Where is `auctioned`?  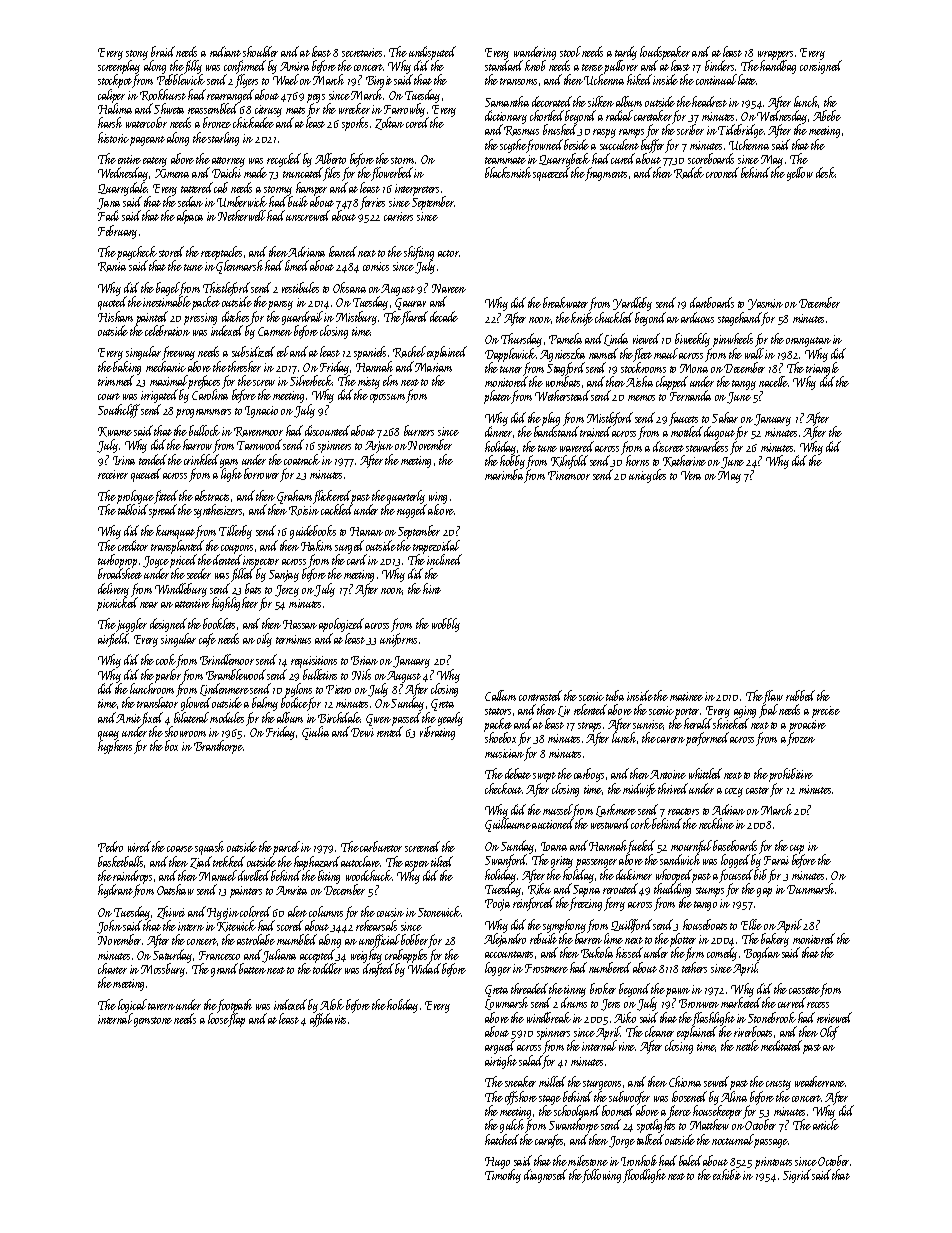
auctioned is located at coordinates (552, 824).
